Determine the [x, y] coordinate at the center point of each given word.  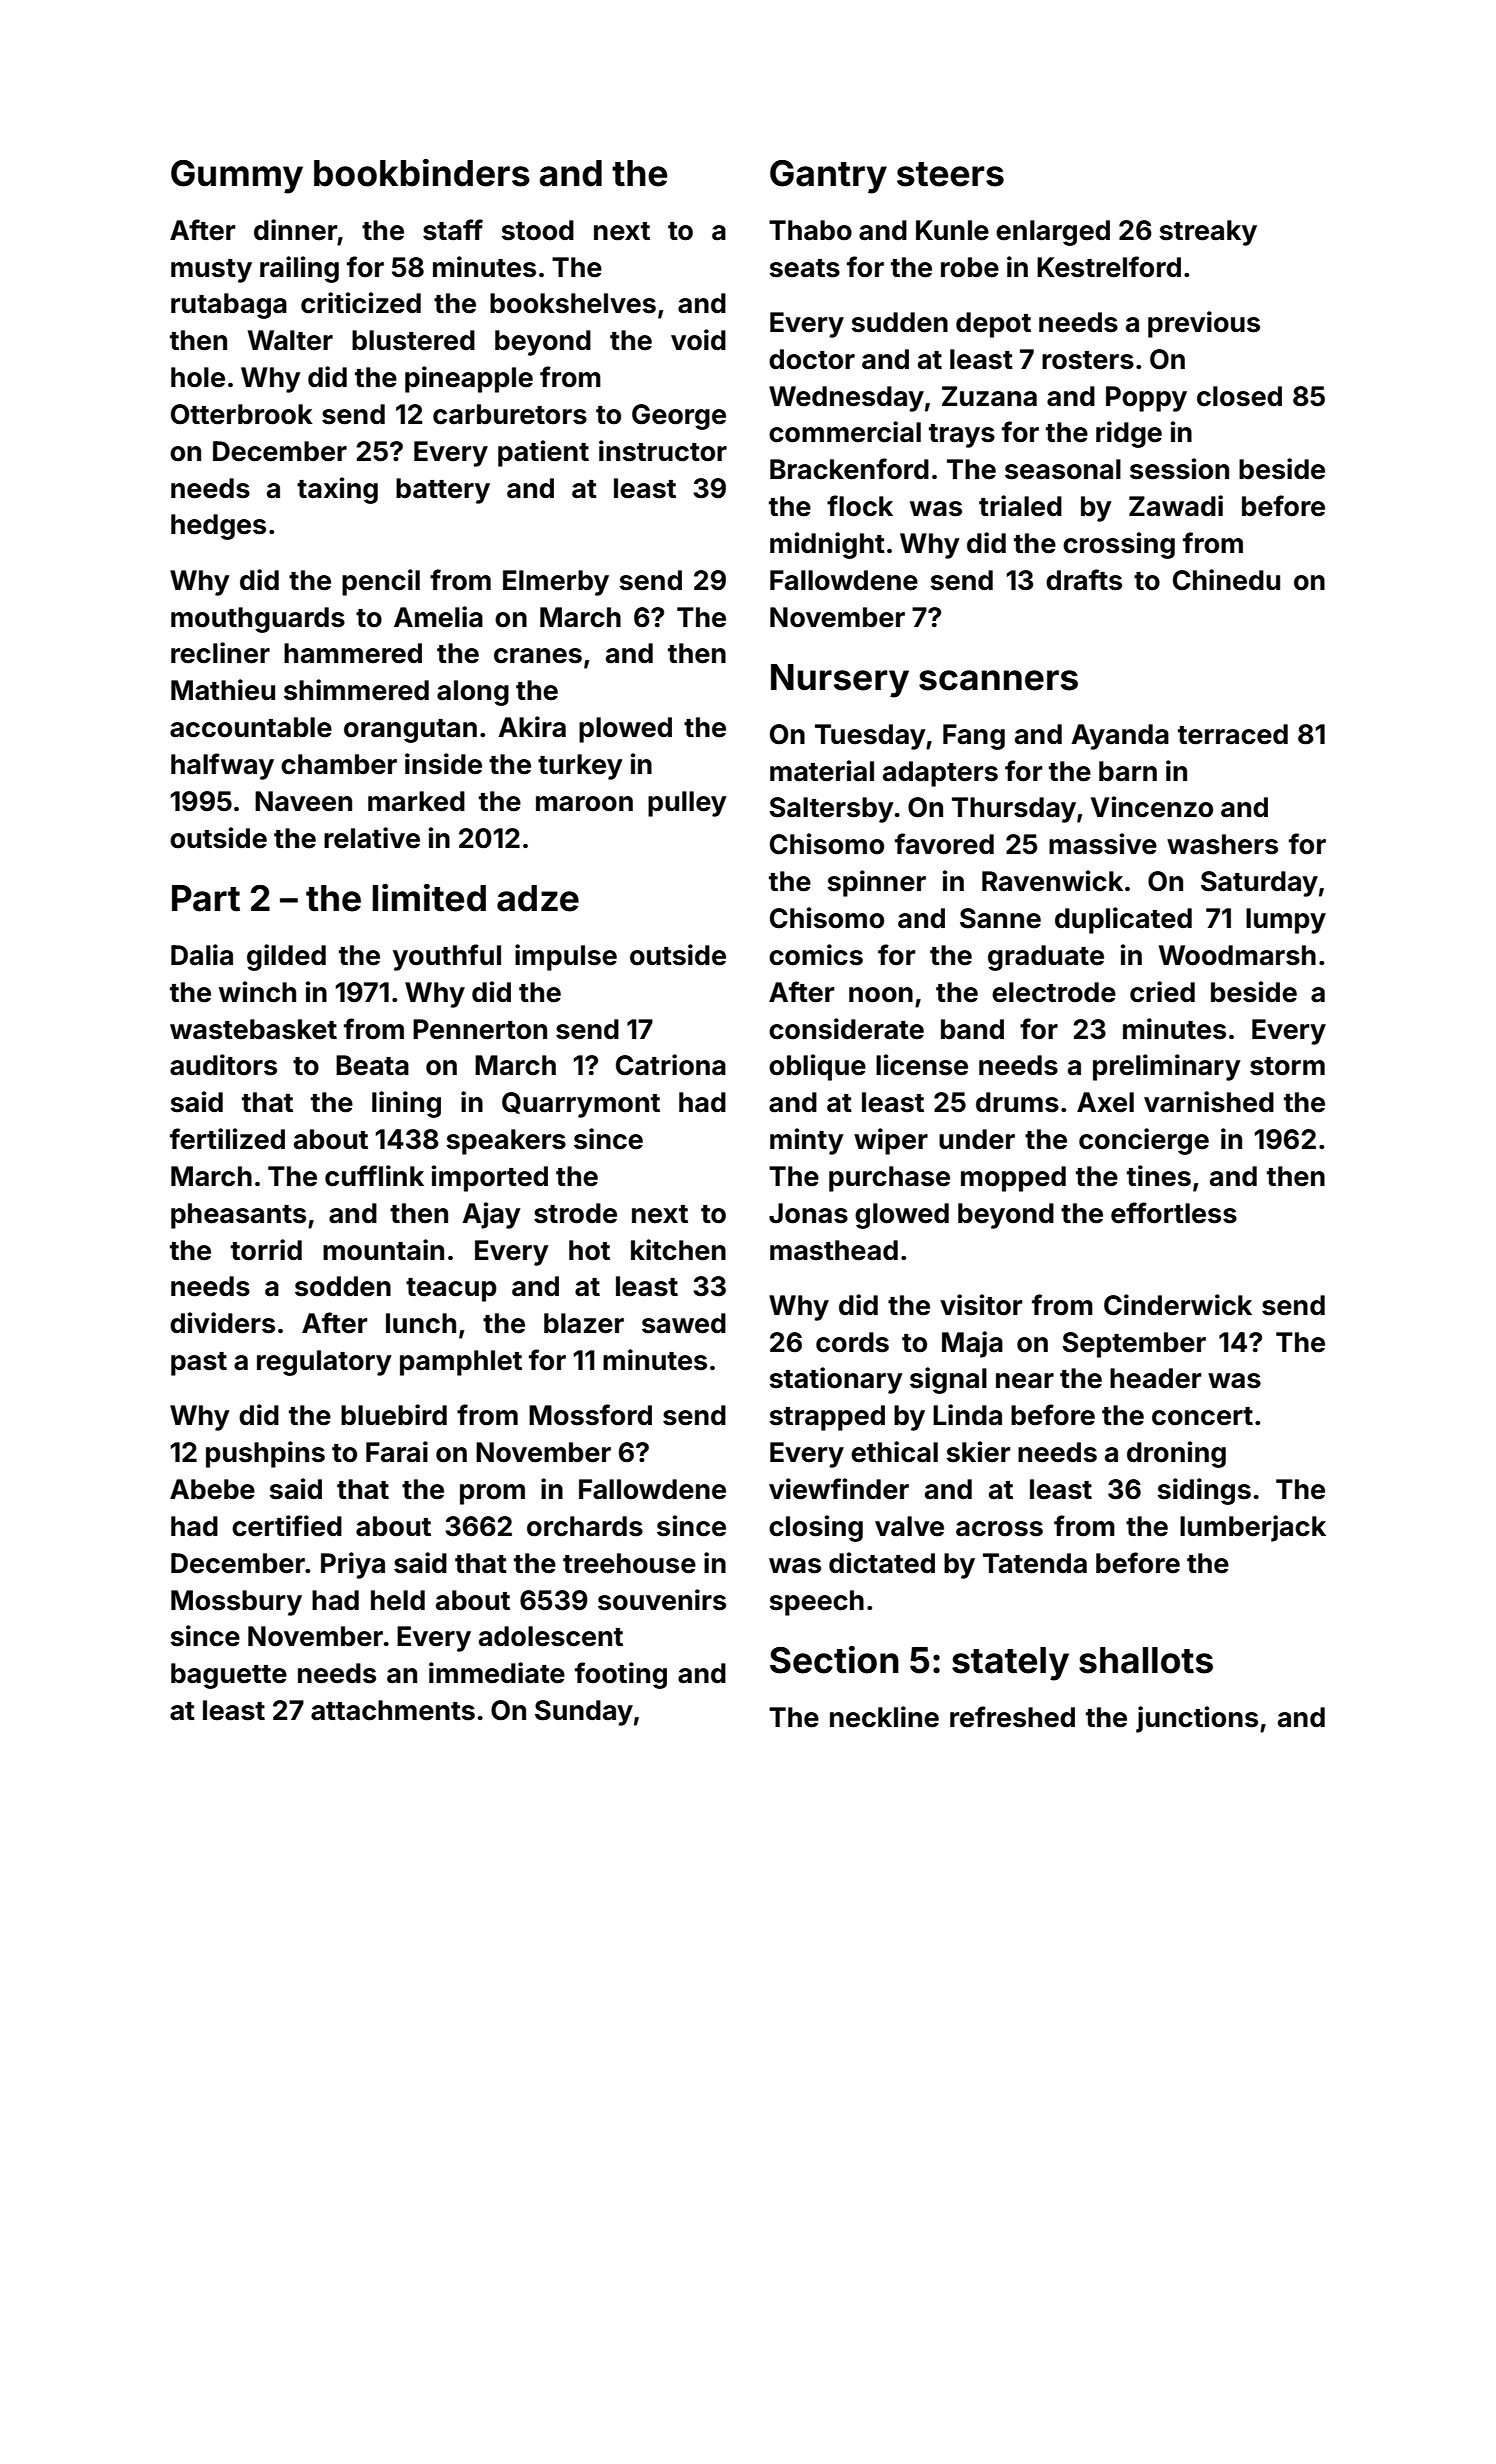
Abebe [212, 1489]
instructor [663, 451]
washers [1222, 844]
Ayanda [1120, 737]
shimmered [356, 690]
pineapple [469, 379]
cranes [538, 656]
